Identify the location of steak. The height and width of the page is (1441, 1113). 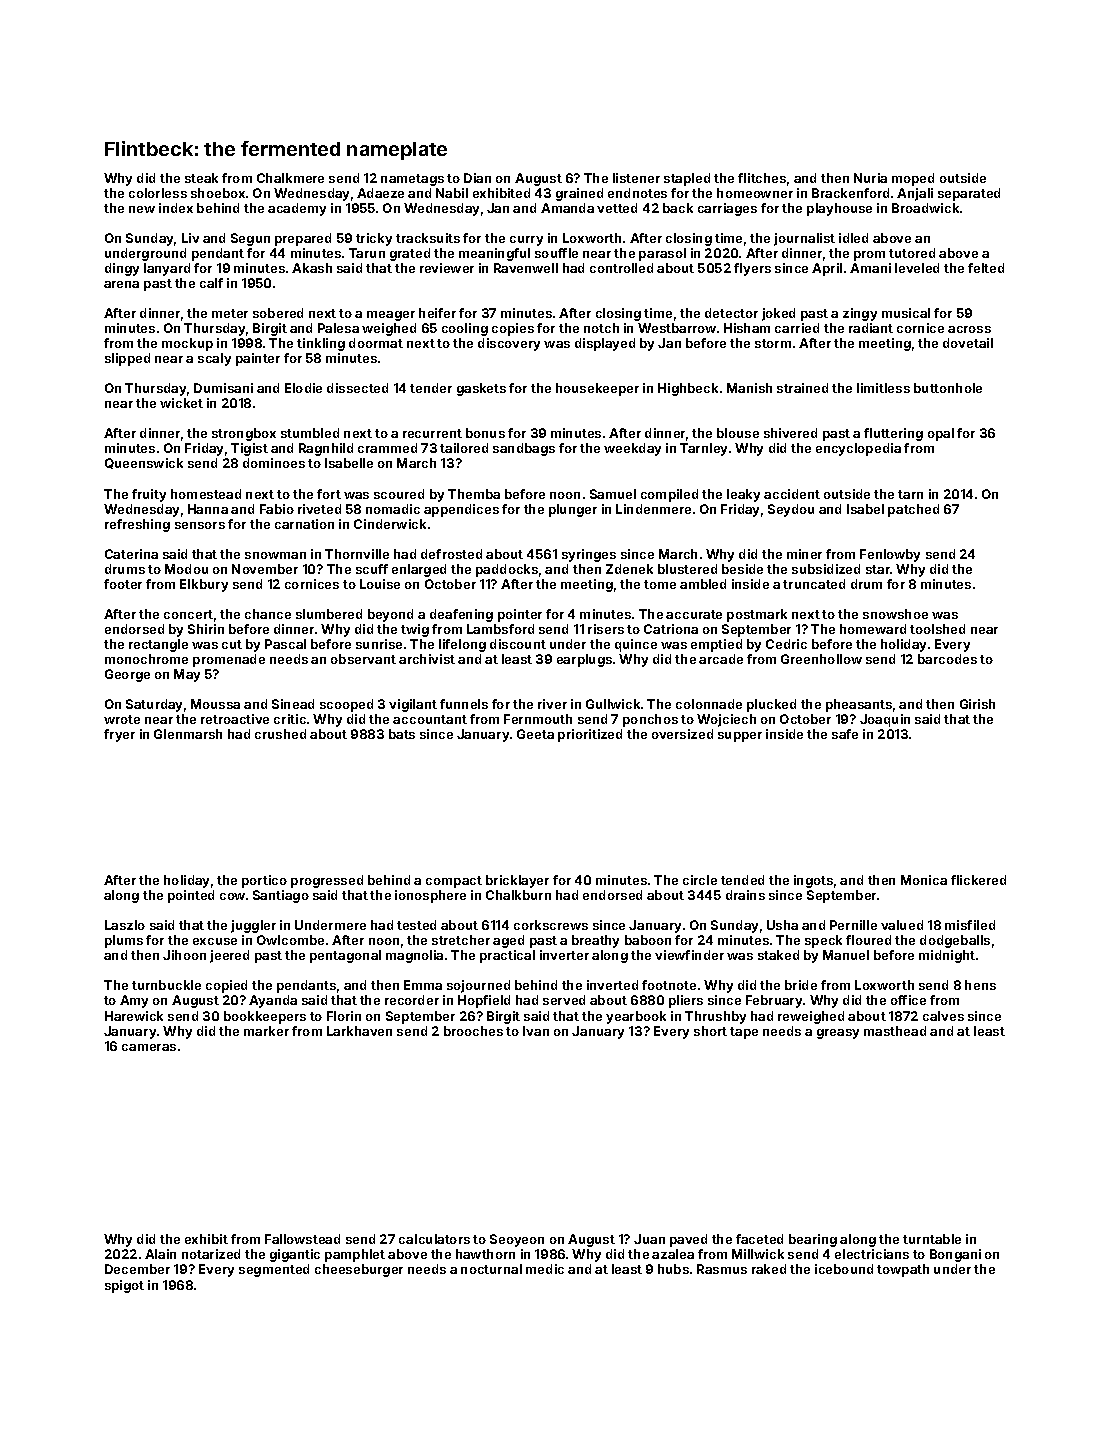
(201, 178).
